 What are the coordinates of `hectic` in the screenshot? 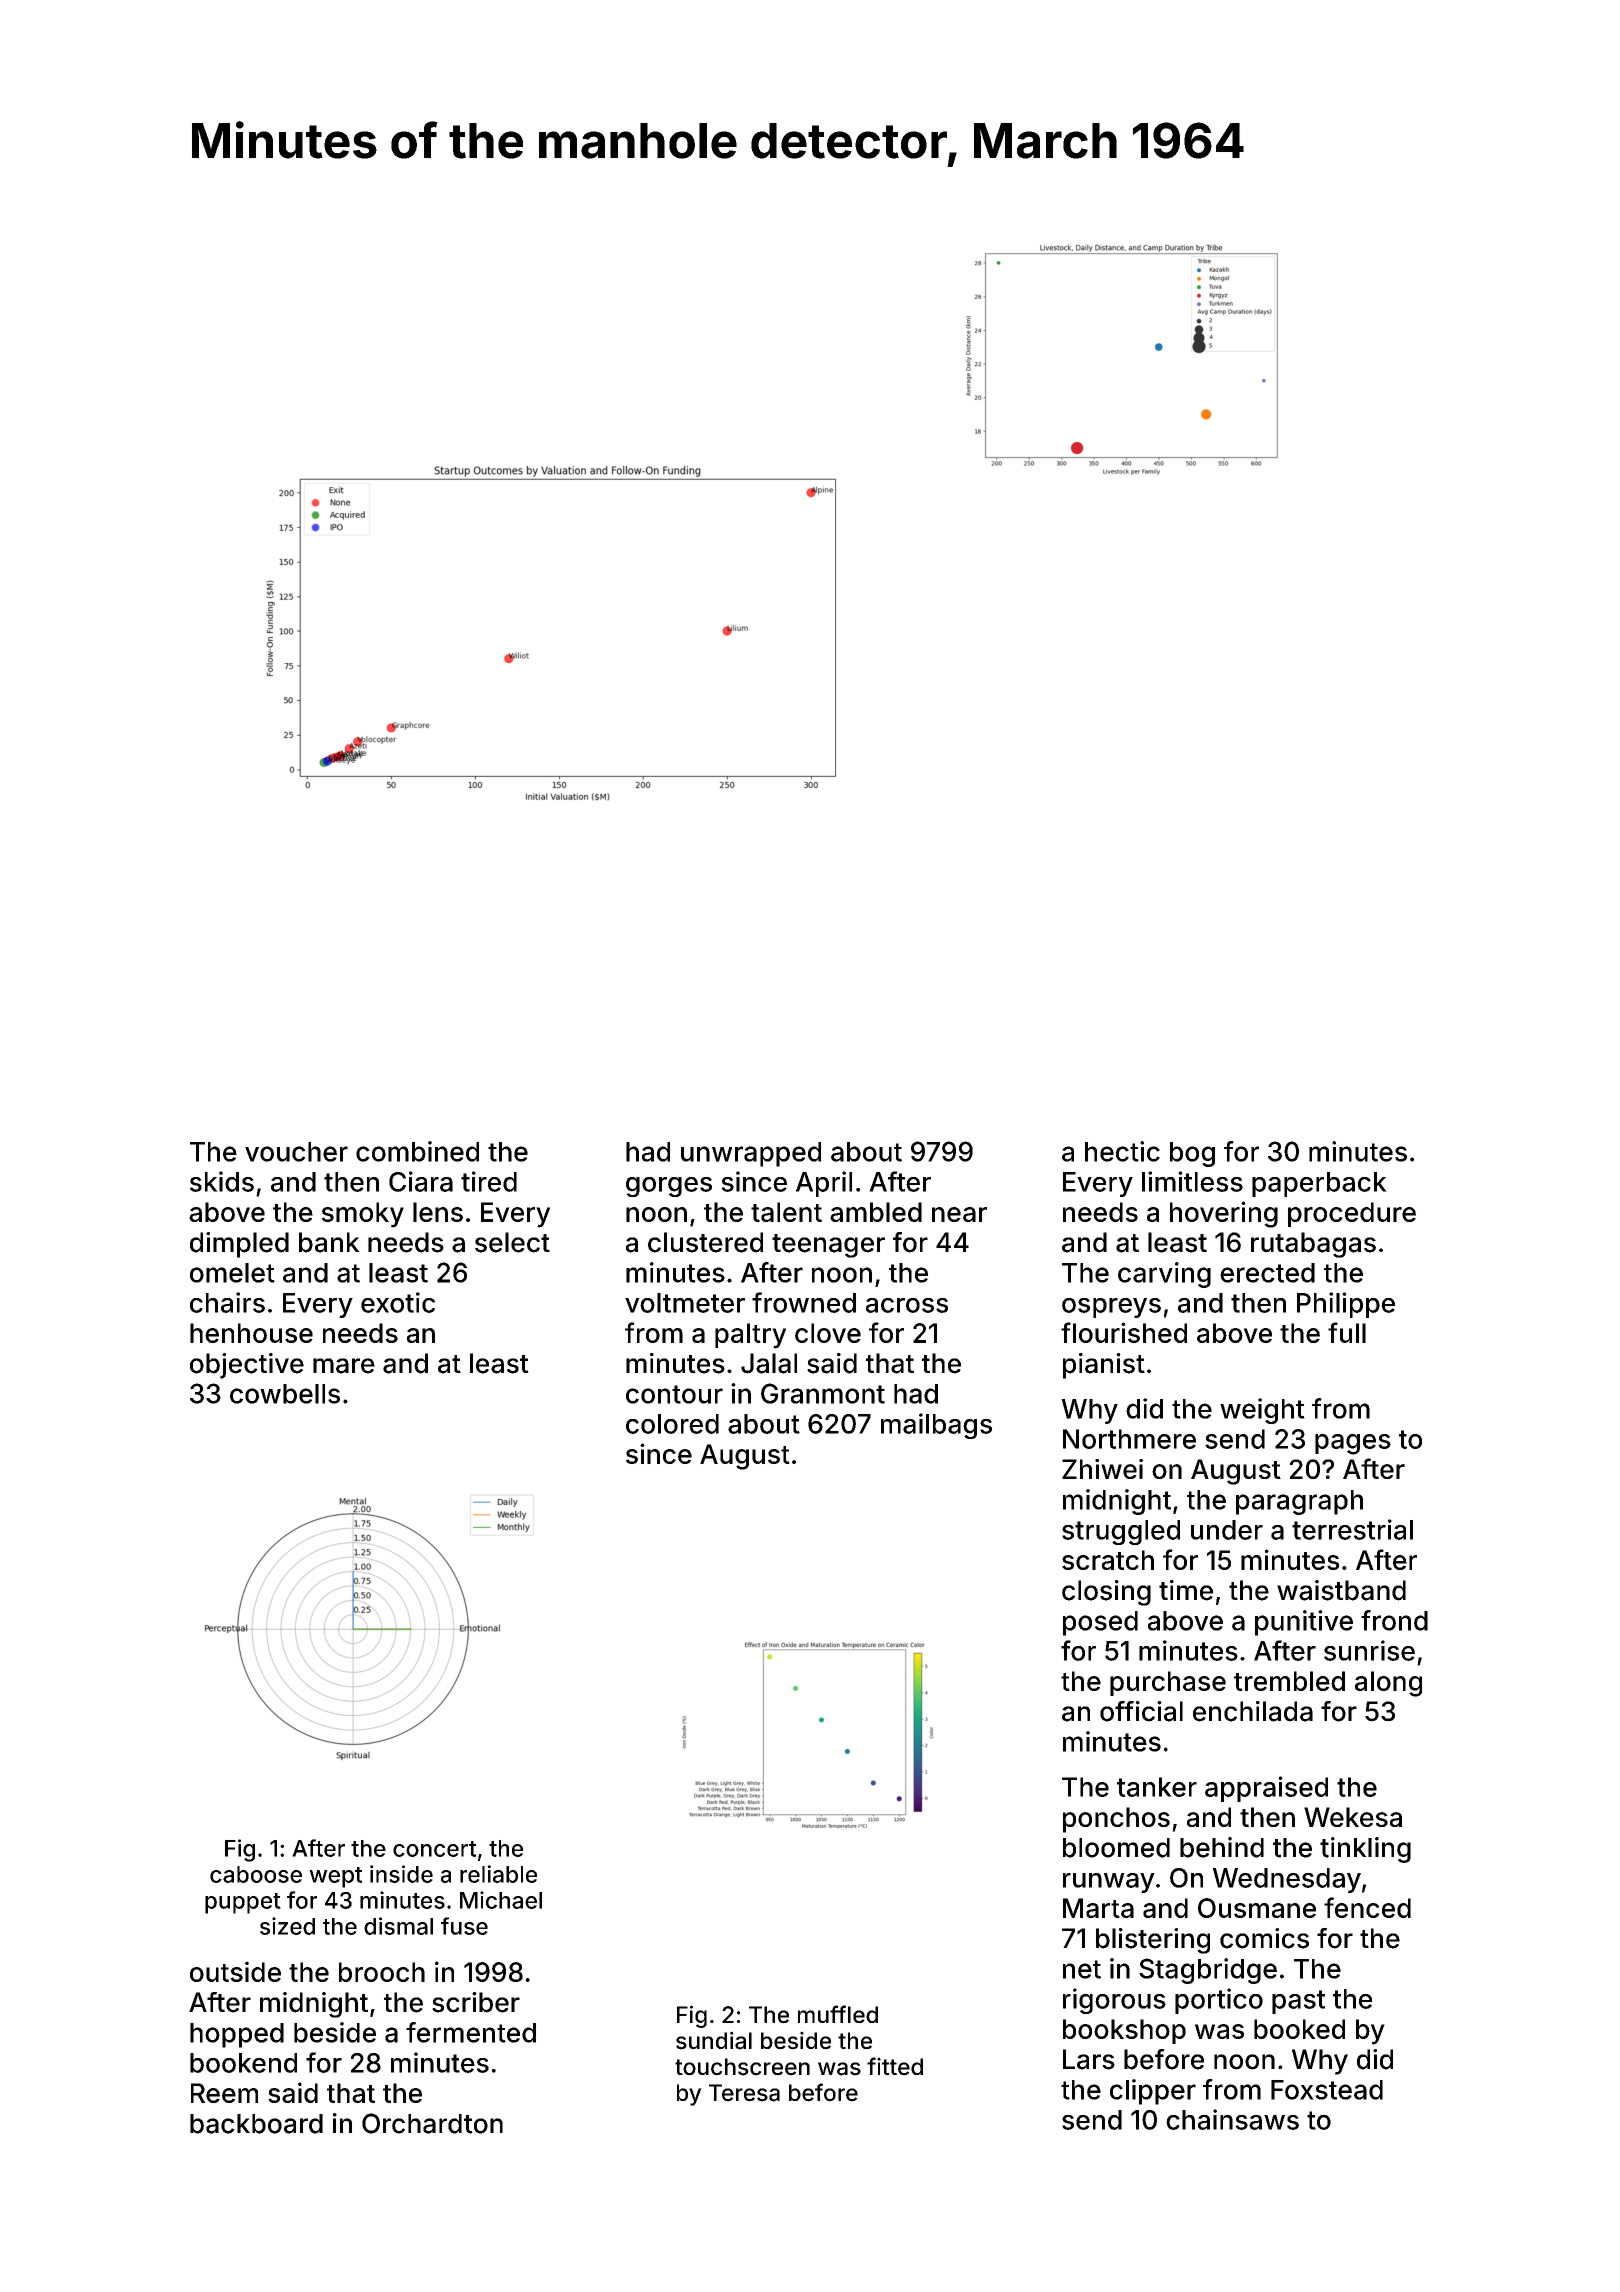 It's located at (1122, 1151).
